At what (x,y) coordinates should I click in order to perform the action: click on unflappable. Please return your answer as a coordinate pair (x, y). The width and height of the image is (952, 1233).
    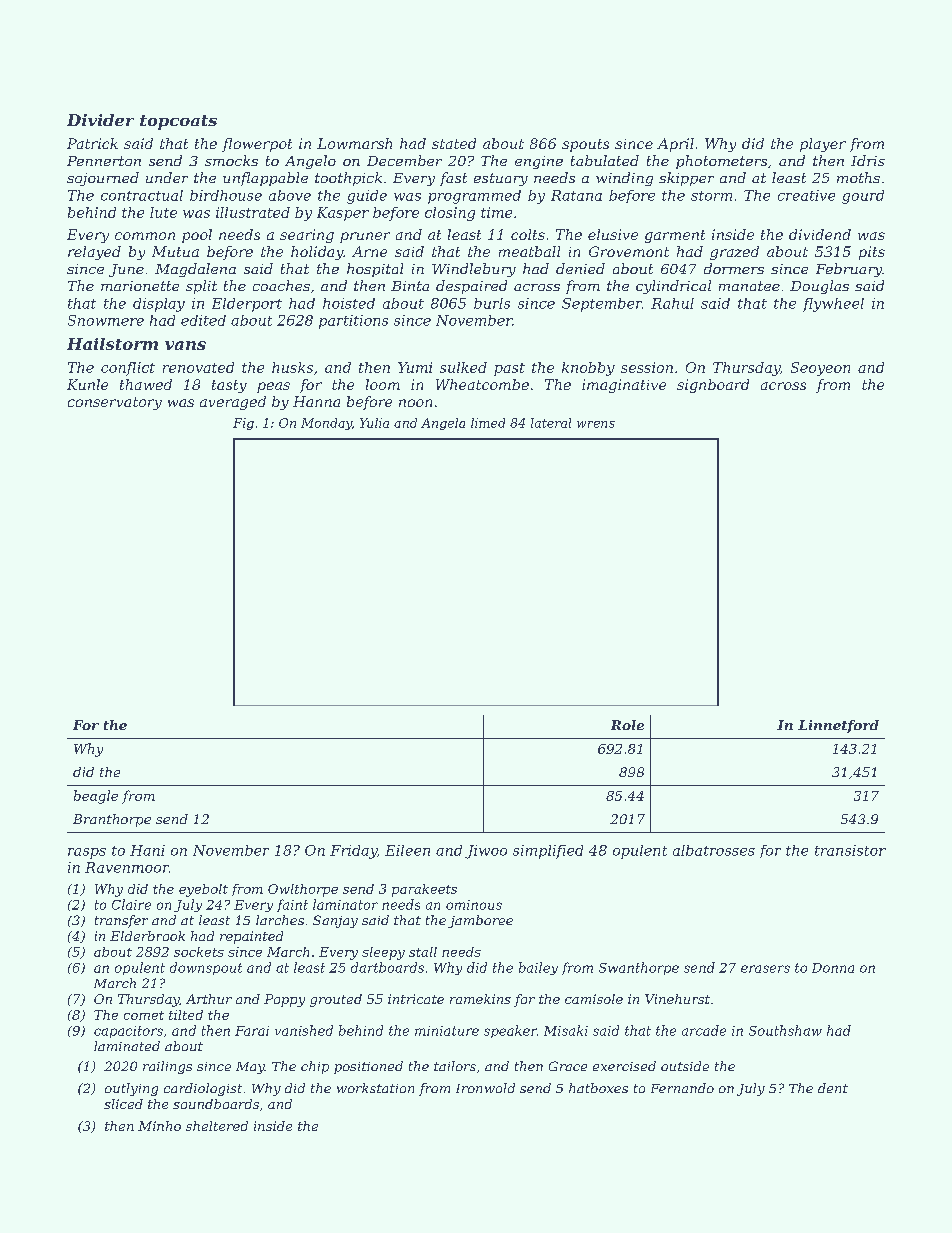
    Looking at the image, I should click on (265, 179).
